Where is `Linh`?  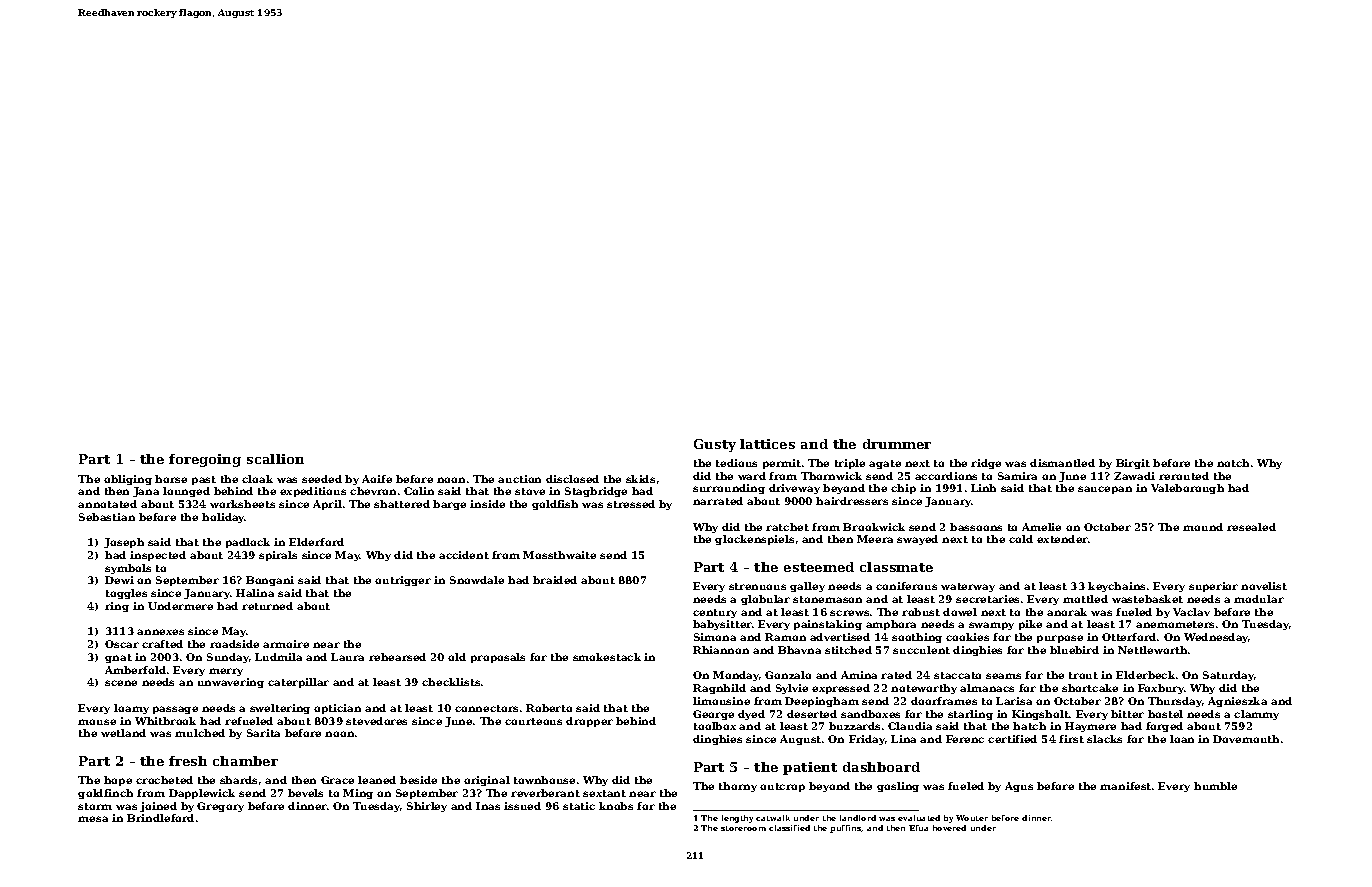 Linh is located at coordinates (983, 488).
